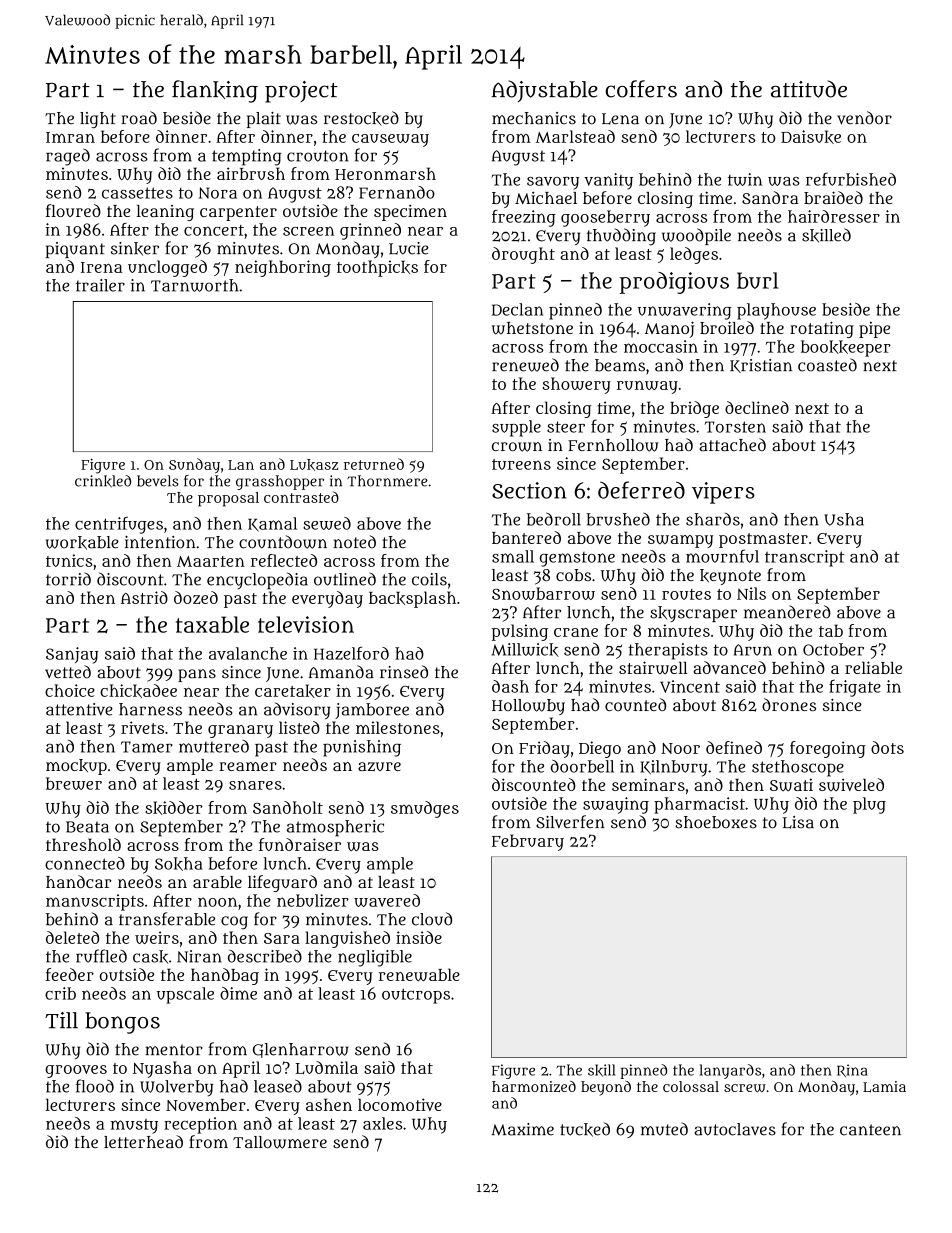 This image has height=1233, width=952. I want to click on Maxime, so click(522, 1129).
